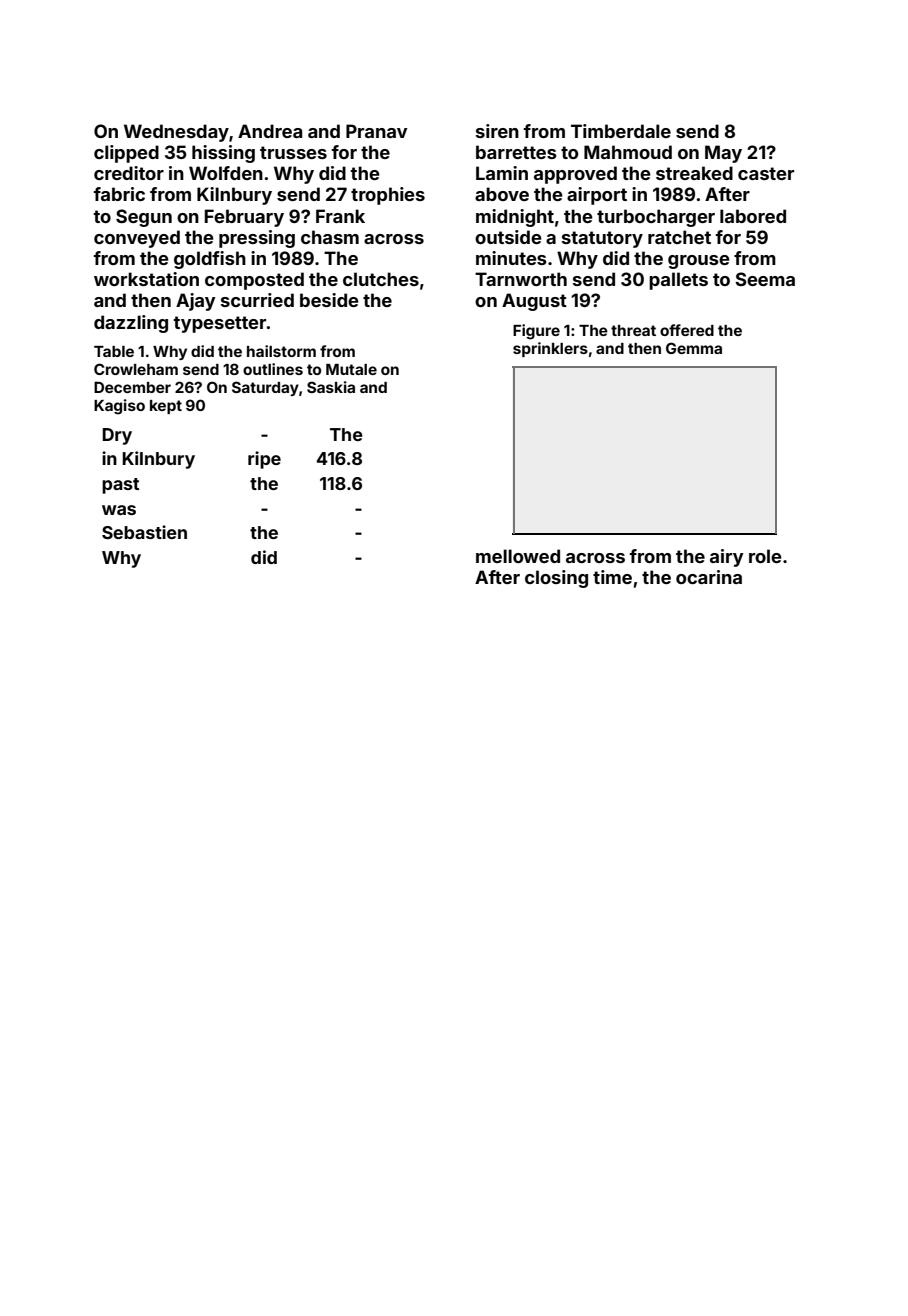  I want to click on Sebastien, so click(144, 532).
